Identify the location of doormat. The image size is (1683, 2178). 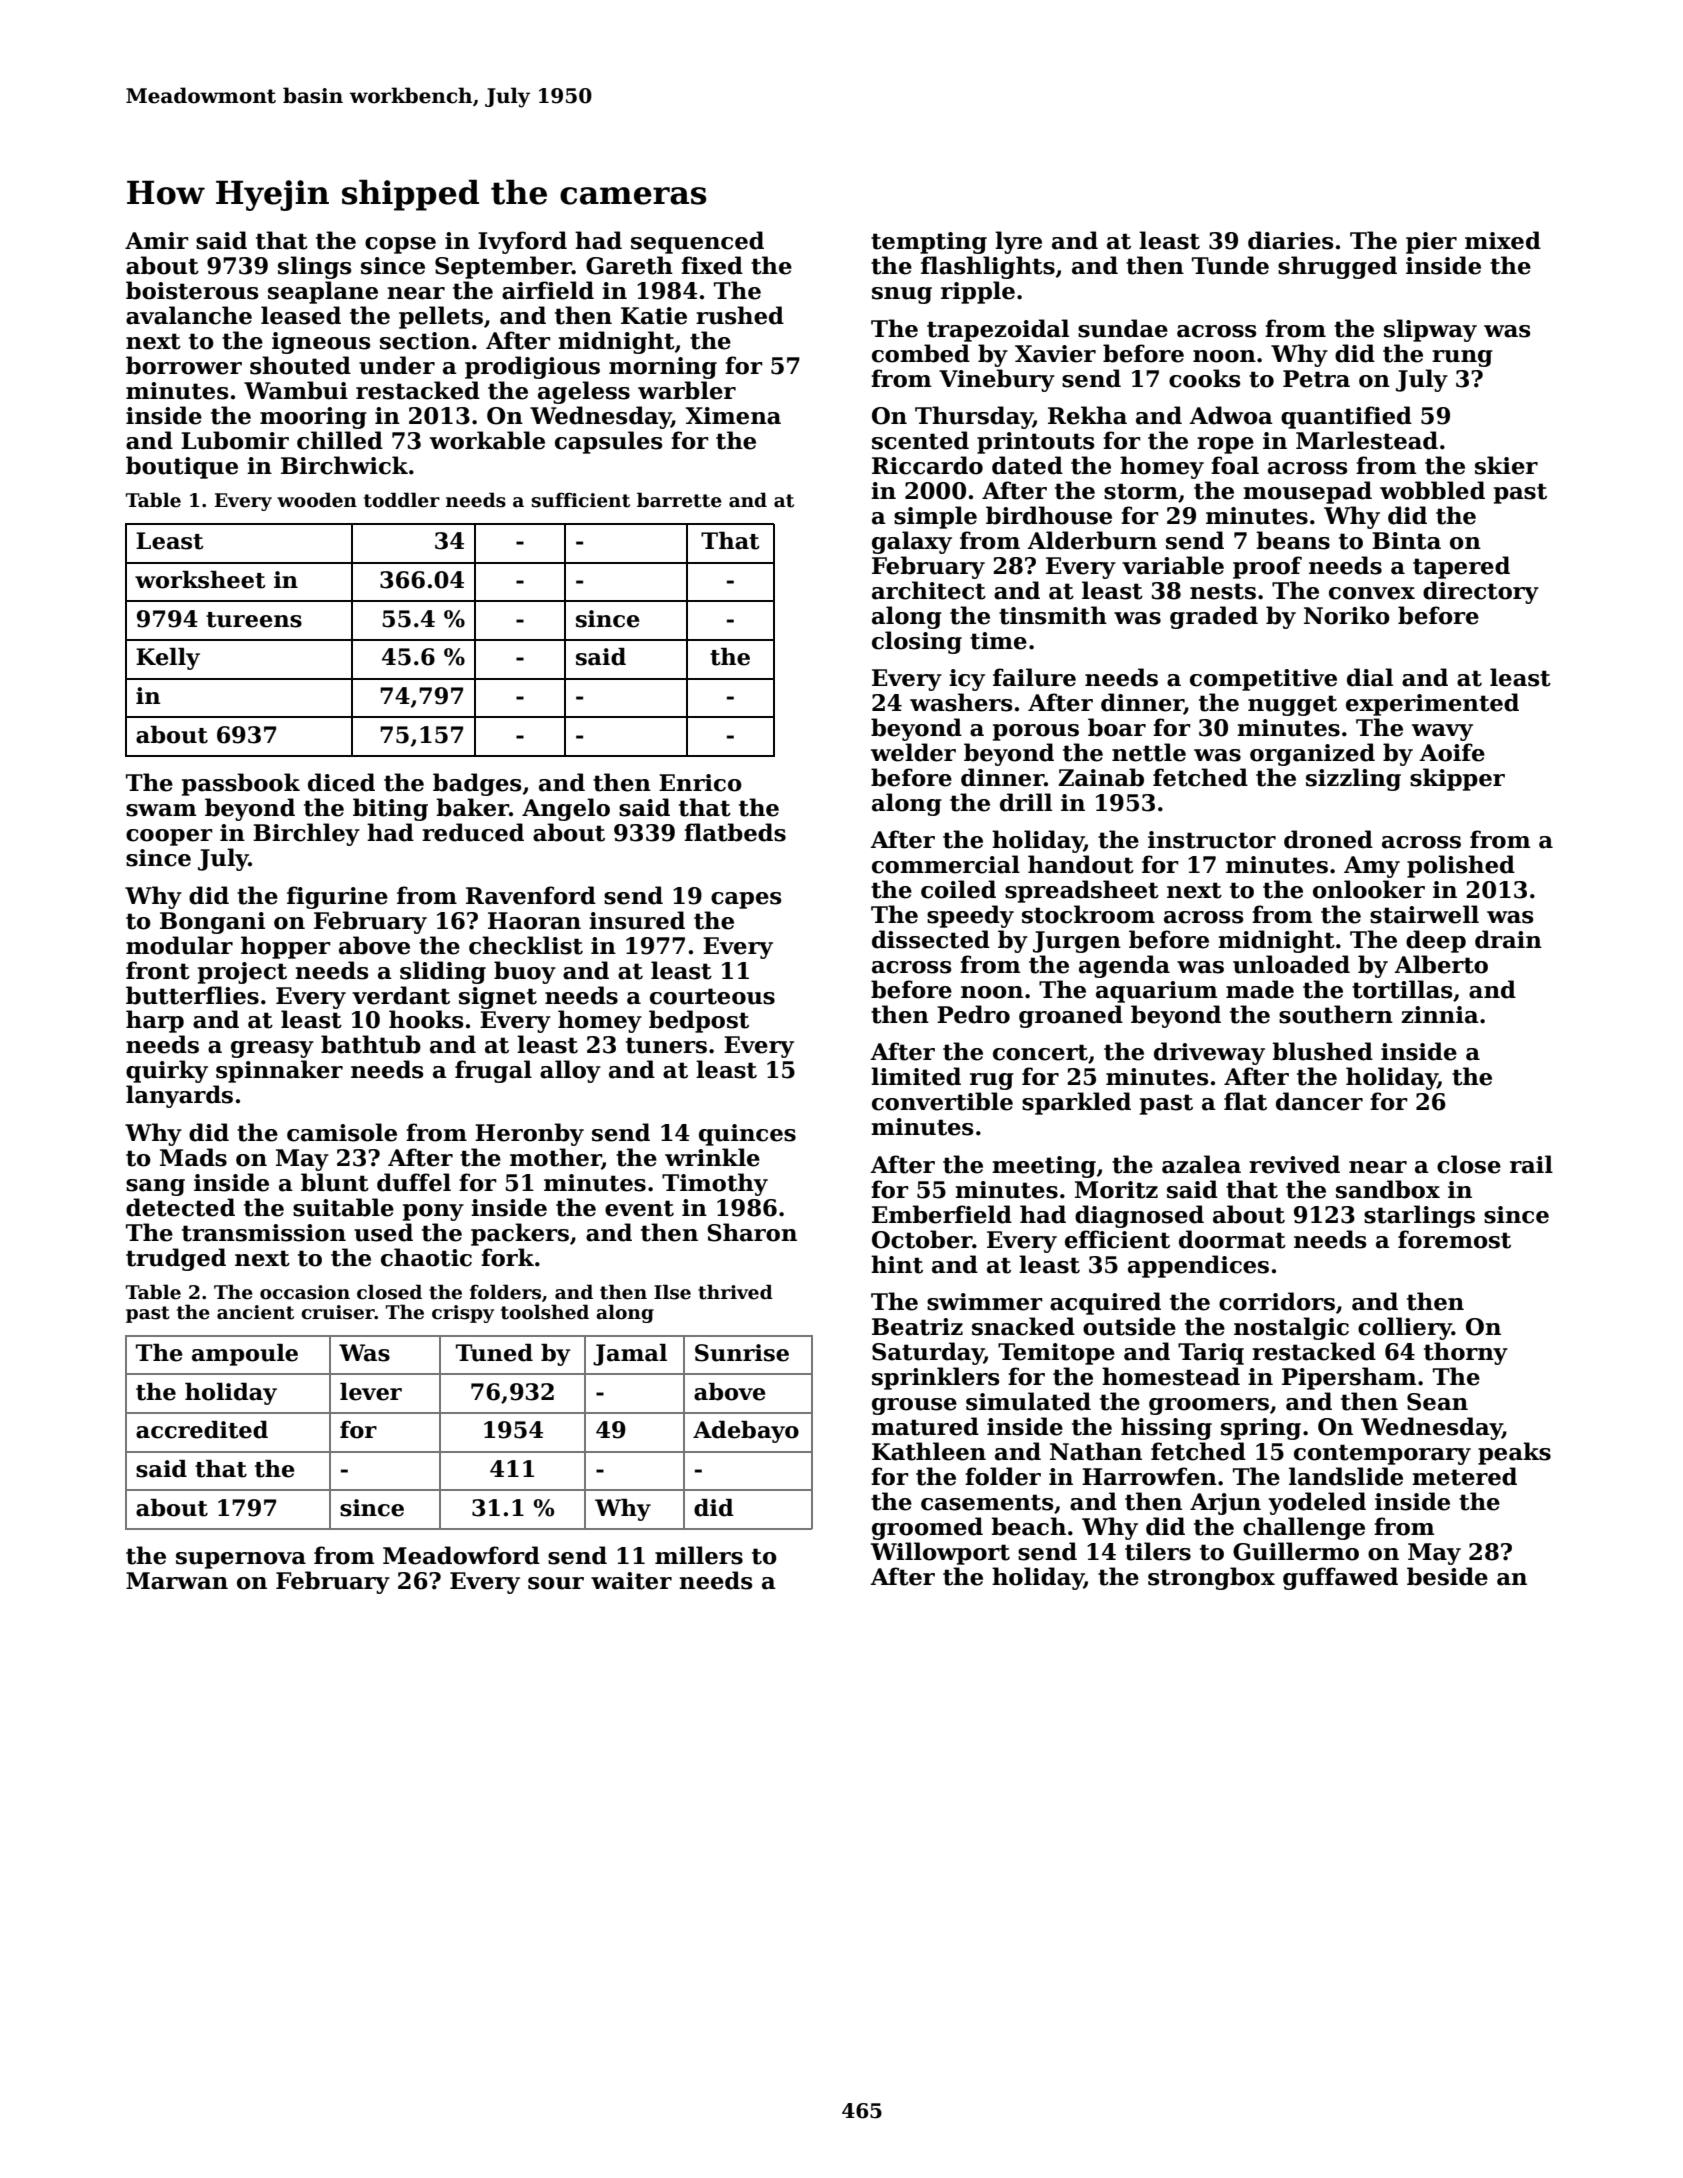
(1232, 1239).
